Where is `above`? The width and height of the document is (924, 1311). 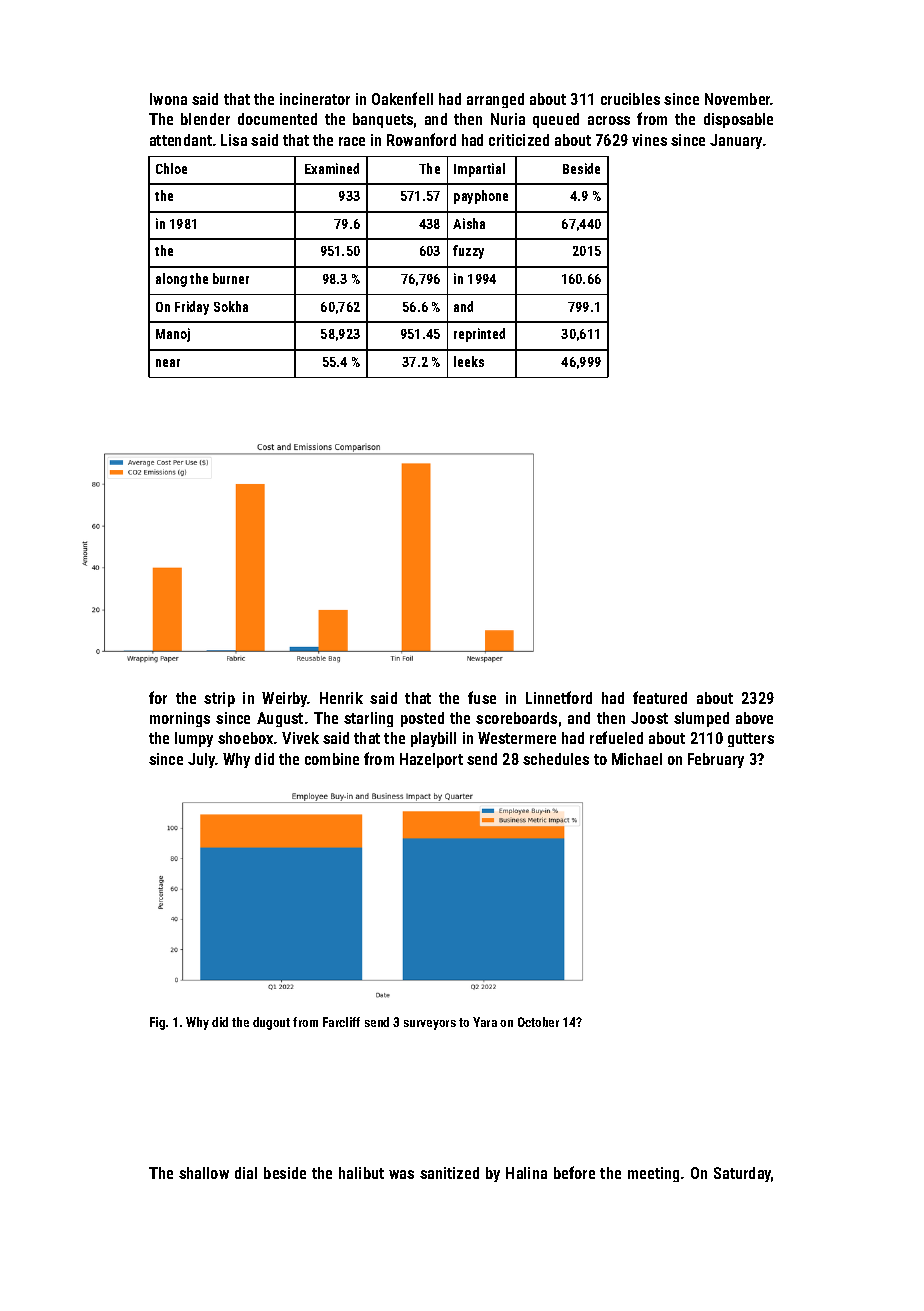
above is located at coordinates (754, 718).
